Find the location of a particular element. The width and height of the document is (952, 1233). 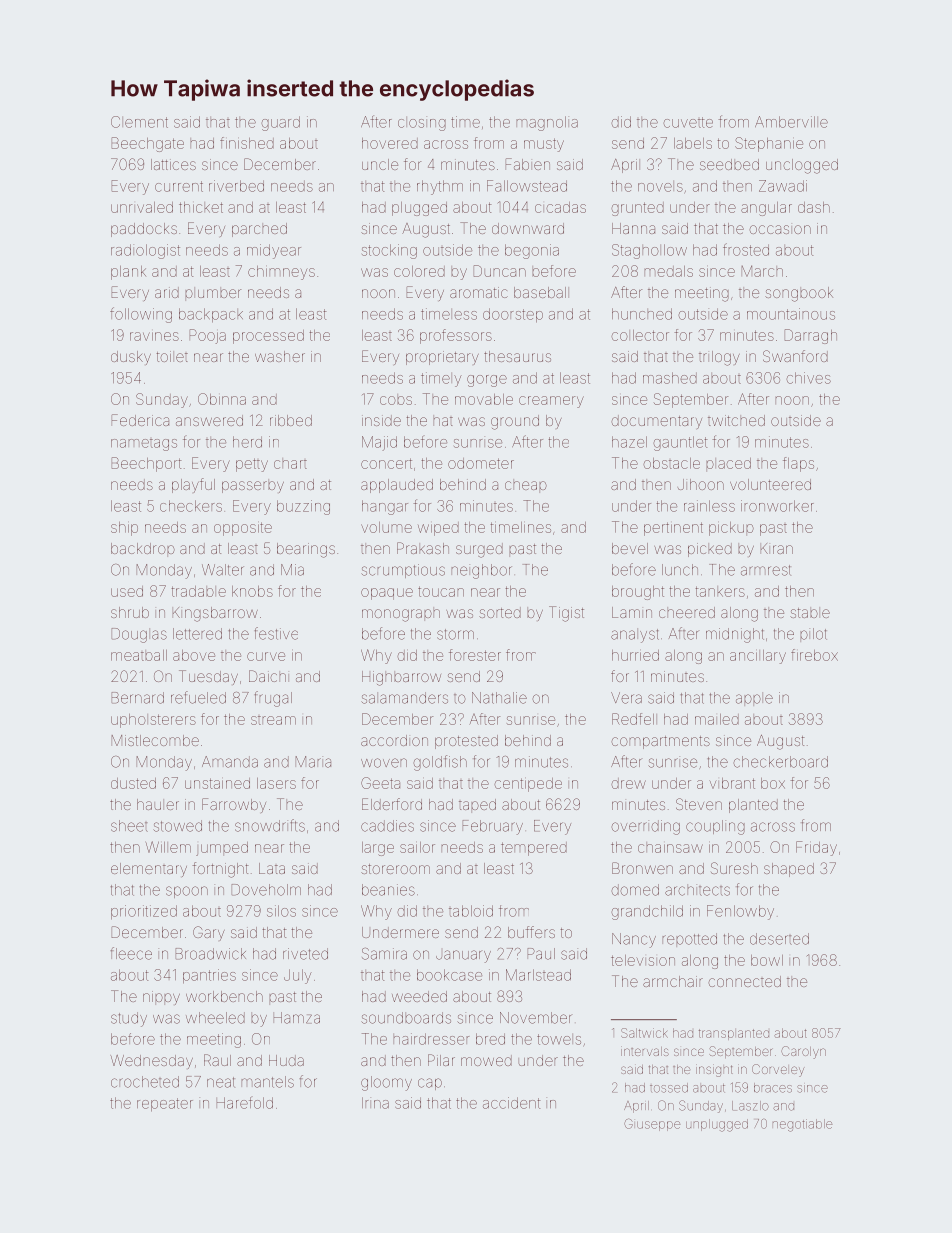

Clement is located at coordinates (139, 122).
